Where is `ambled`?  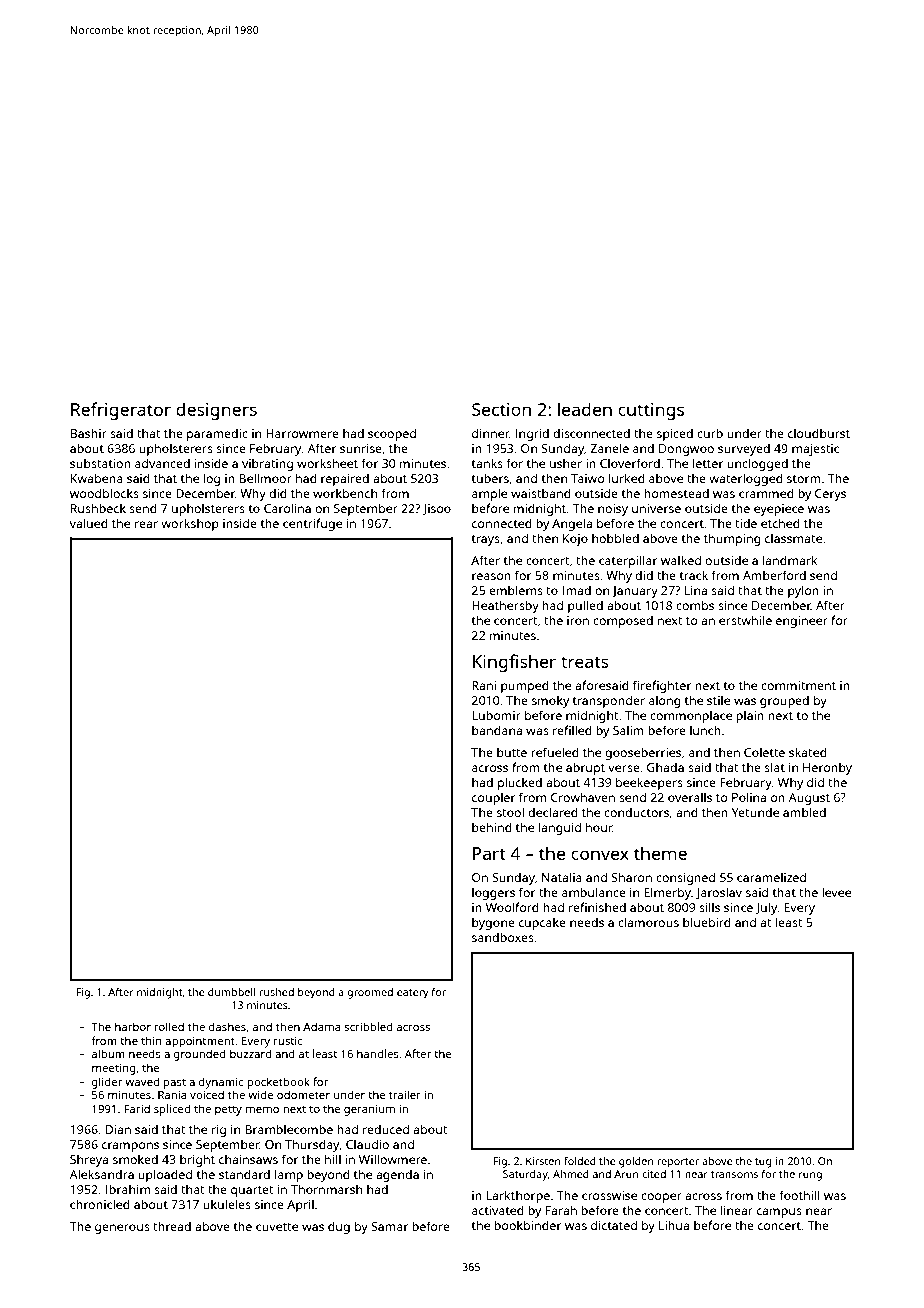 ambled is located at coordinates (804, 812).
